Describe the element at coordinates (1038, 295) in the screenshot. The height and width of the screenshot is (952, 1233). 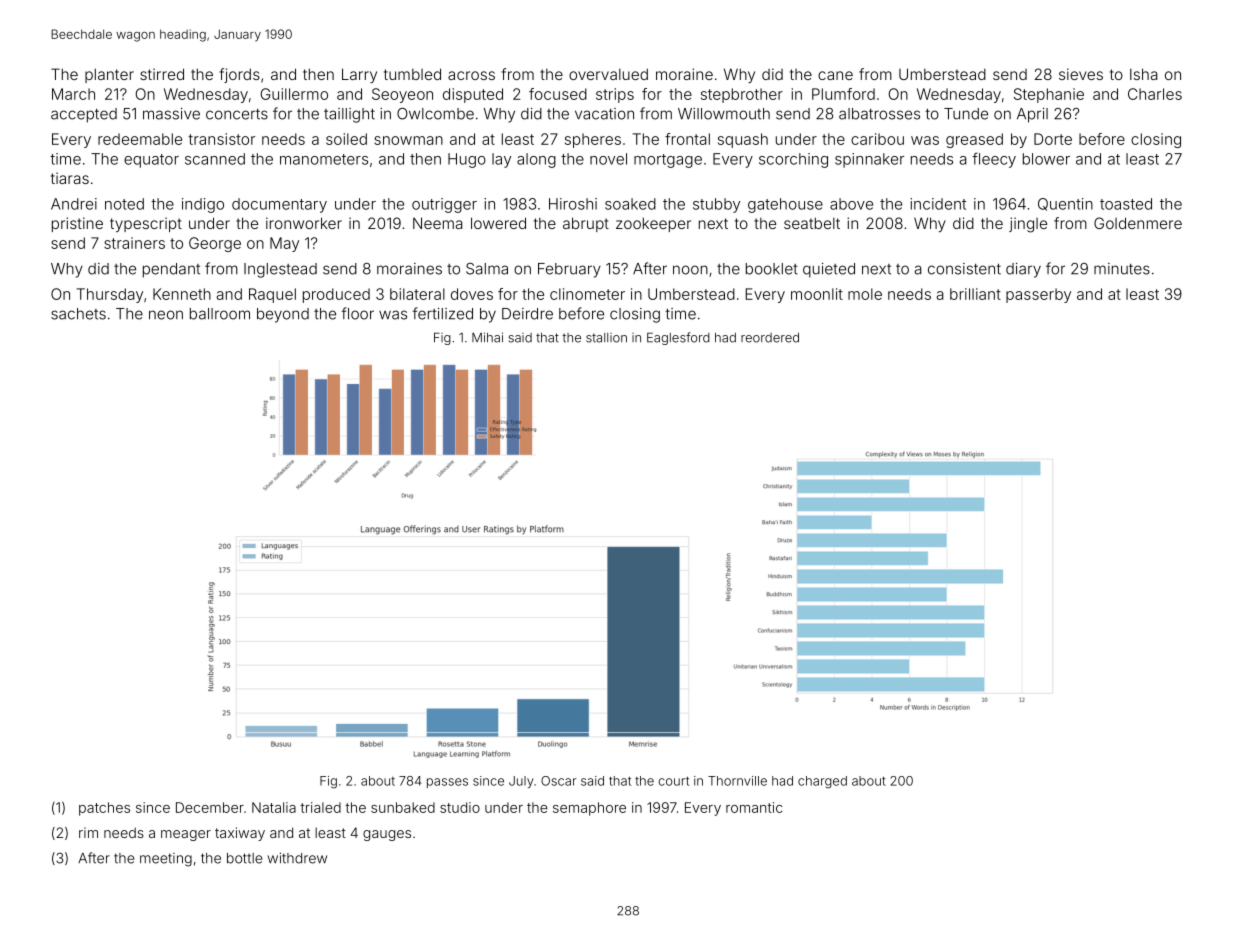
I see `passerby` at that location.
